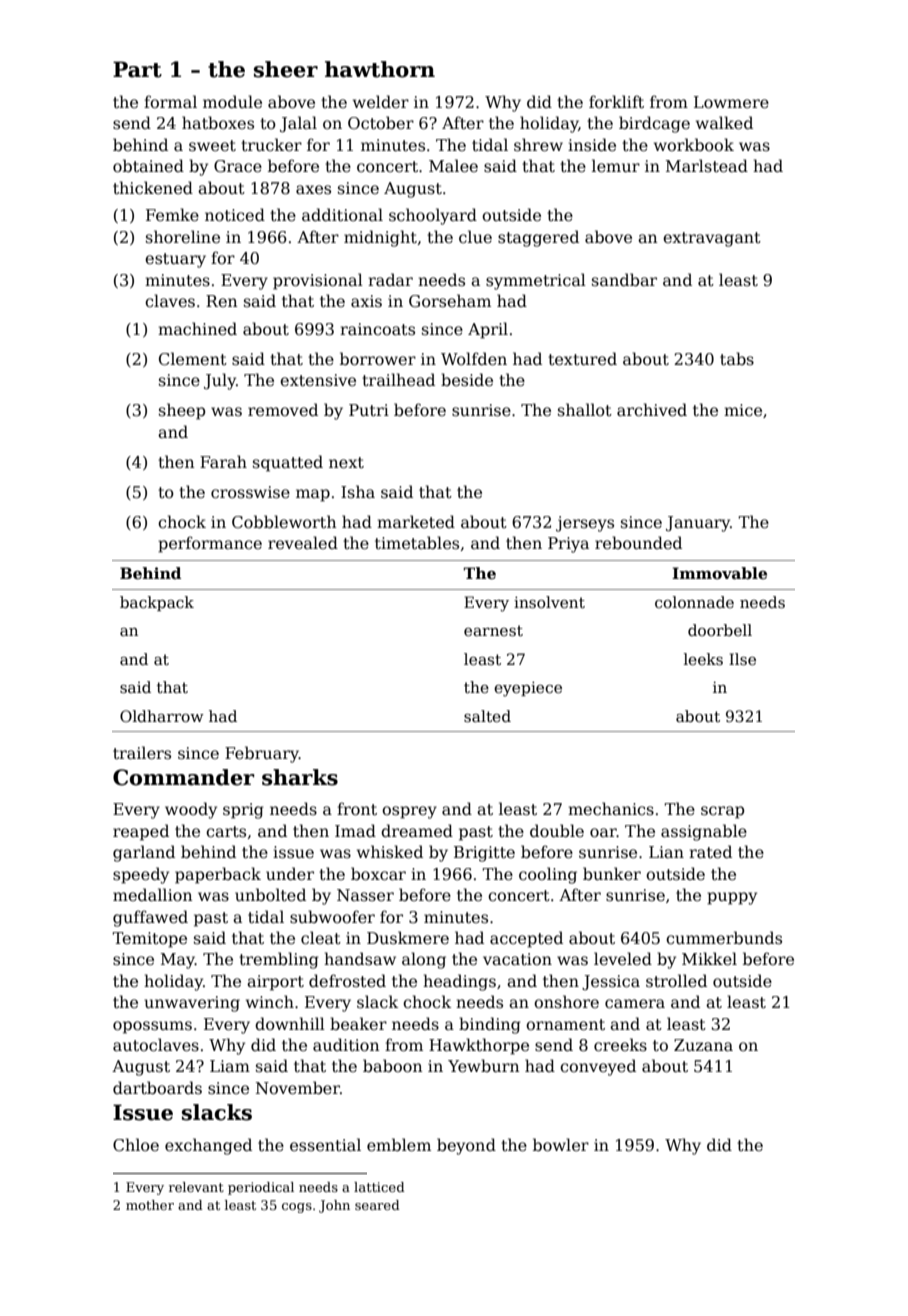 The height and width of the document is (1316, 908). What do you see at coordinates (731, 102) in the document?
I see `Lowmere` at bounding box center [731, 102].
